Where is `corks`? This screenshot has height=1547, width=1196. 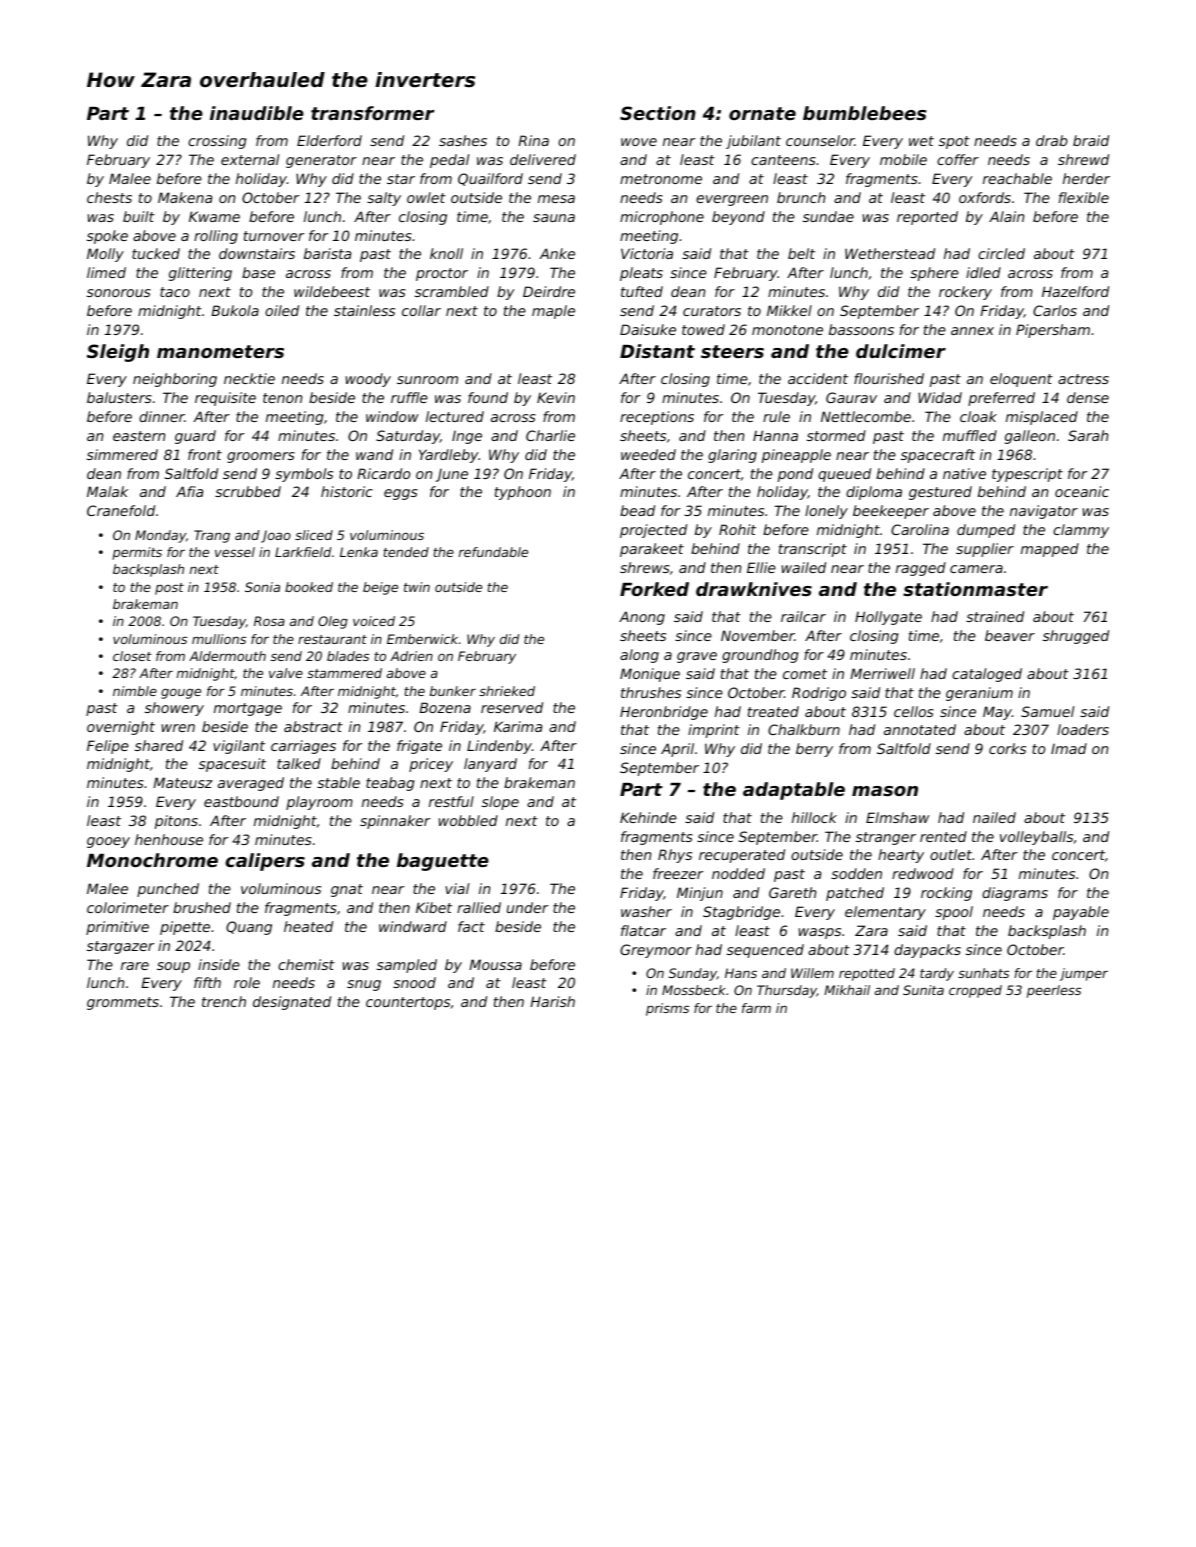 corks is located at coordinates (1007, 748).
